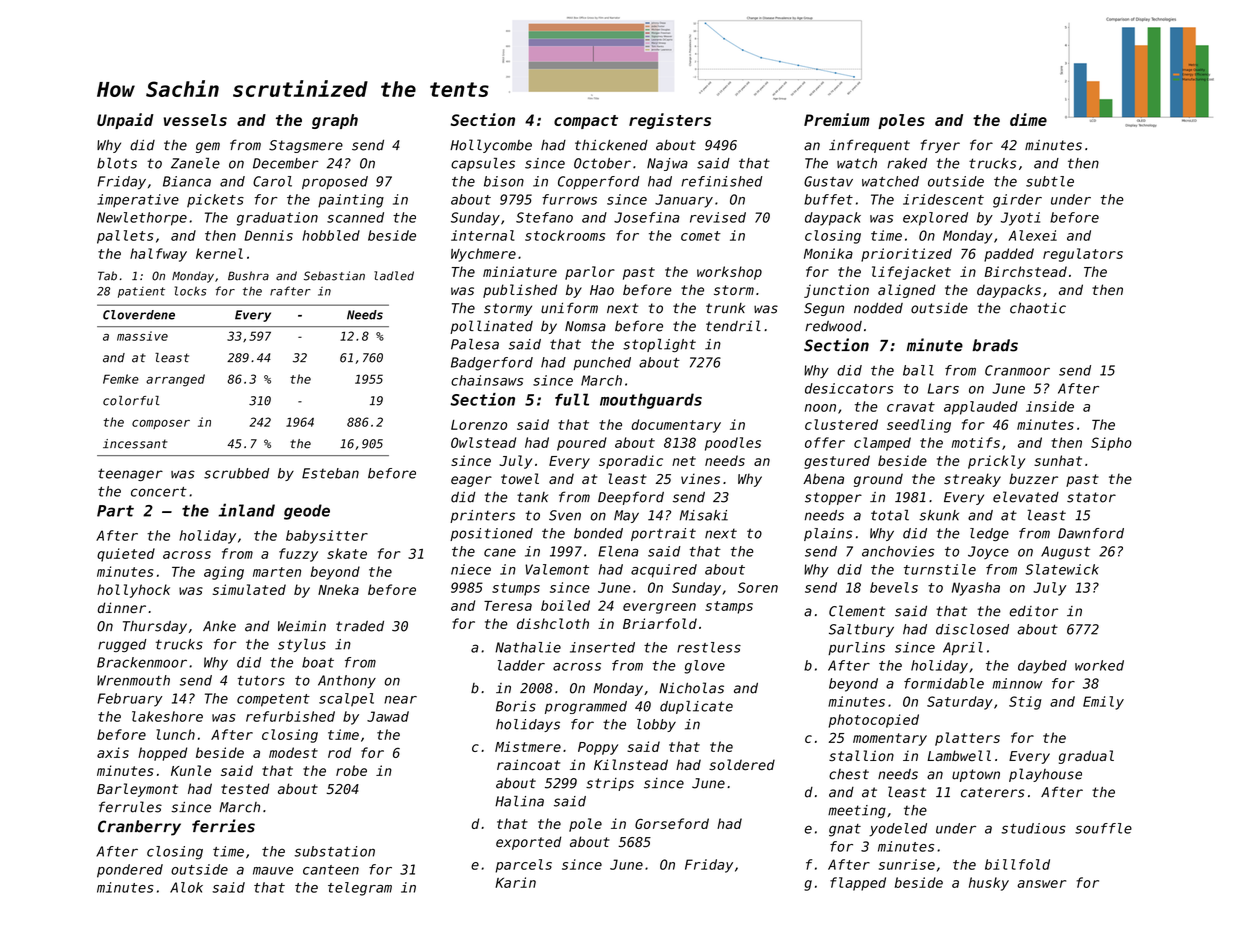 This screenshot has height=952, width=1233. I want to click on nodded, so click(878, 308).
